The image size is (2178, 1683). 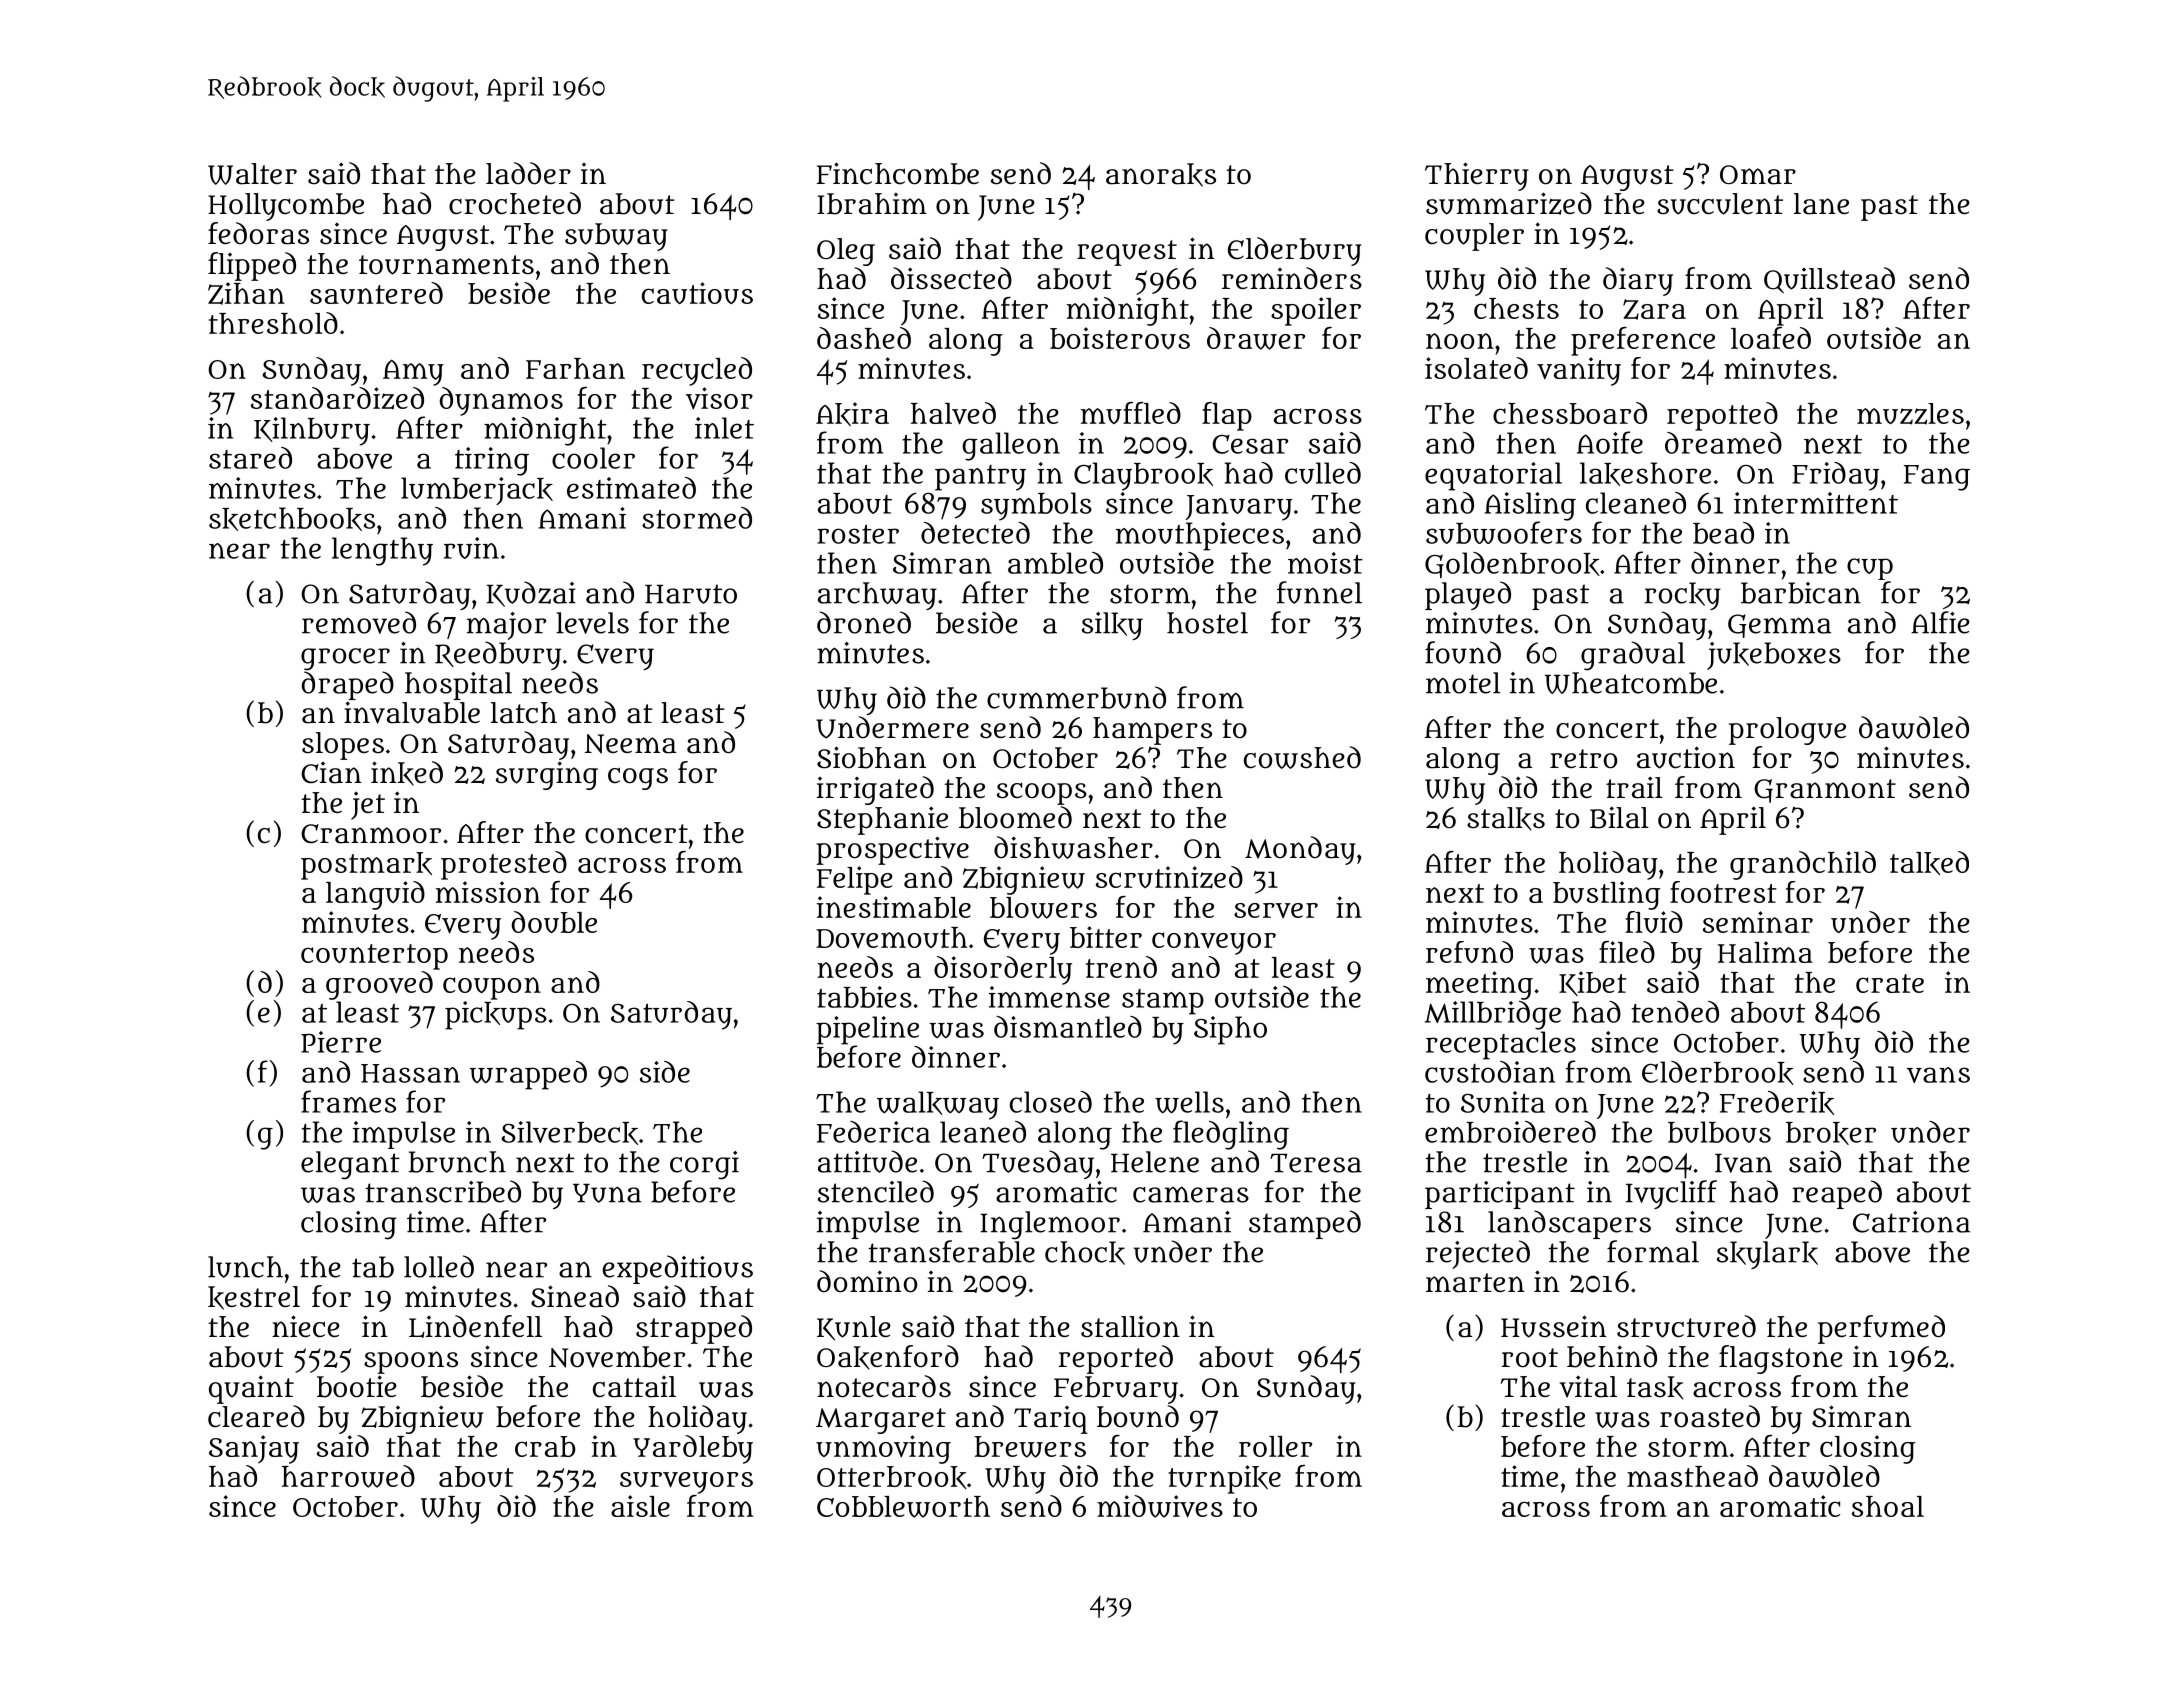 I want to click on request, so click(x=1127, y=253).
